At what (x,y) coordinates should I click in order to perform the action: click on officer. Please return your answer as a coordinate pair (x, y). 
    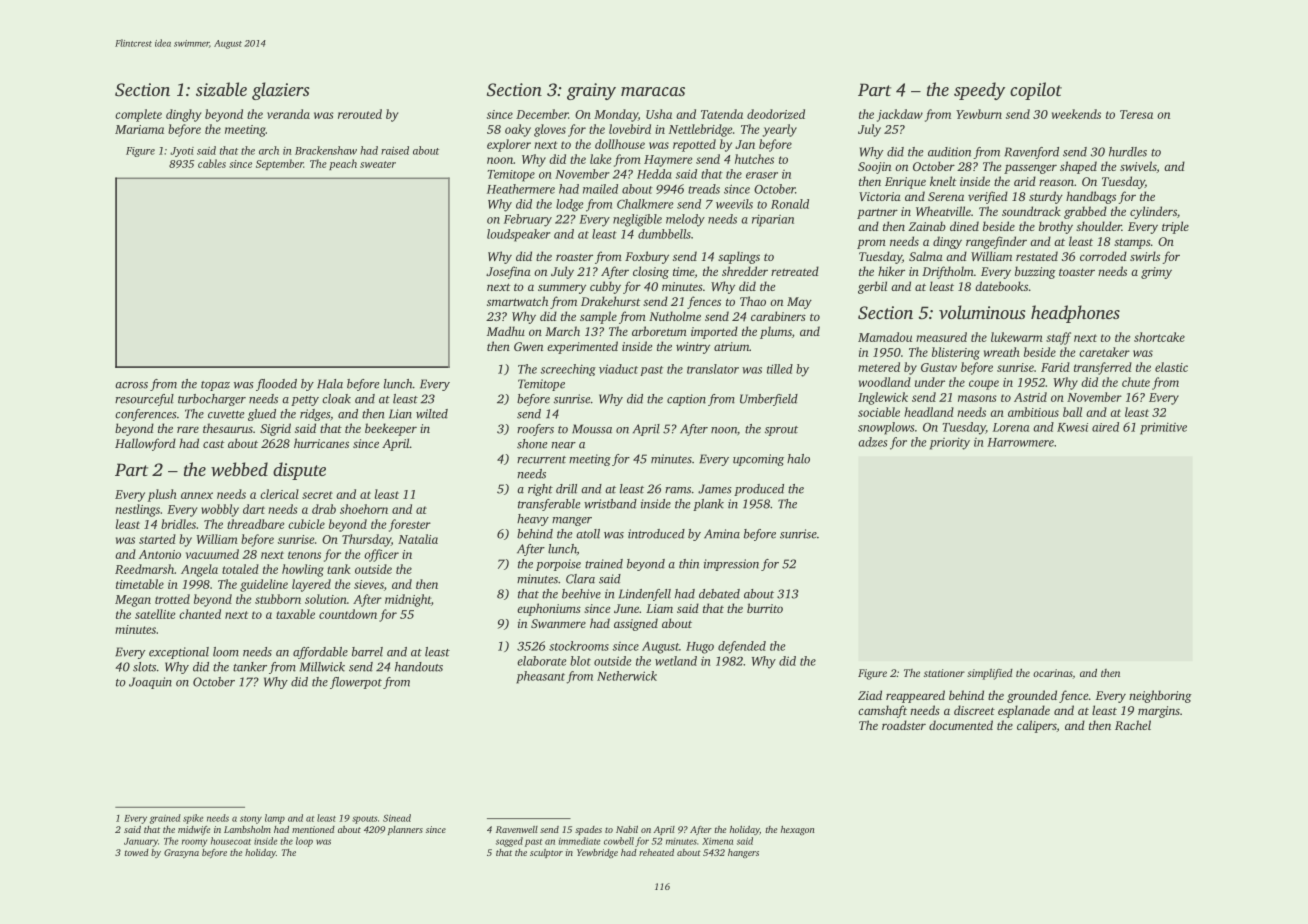
    Looking at the image, I should click on (381, 555).
